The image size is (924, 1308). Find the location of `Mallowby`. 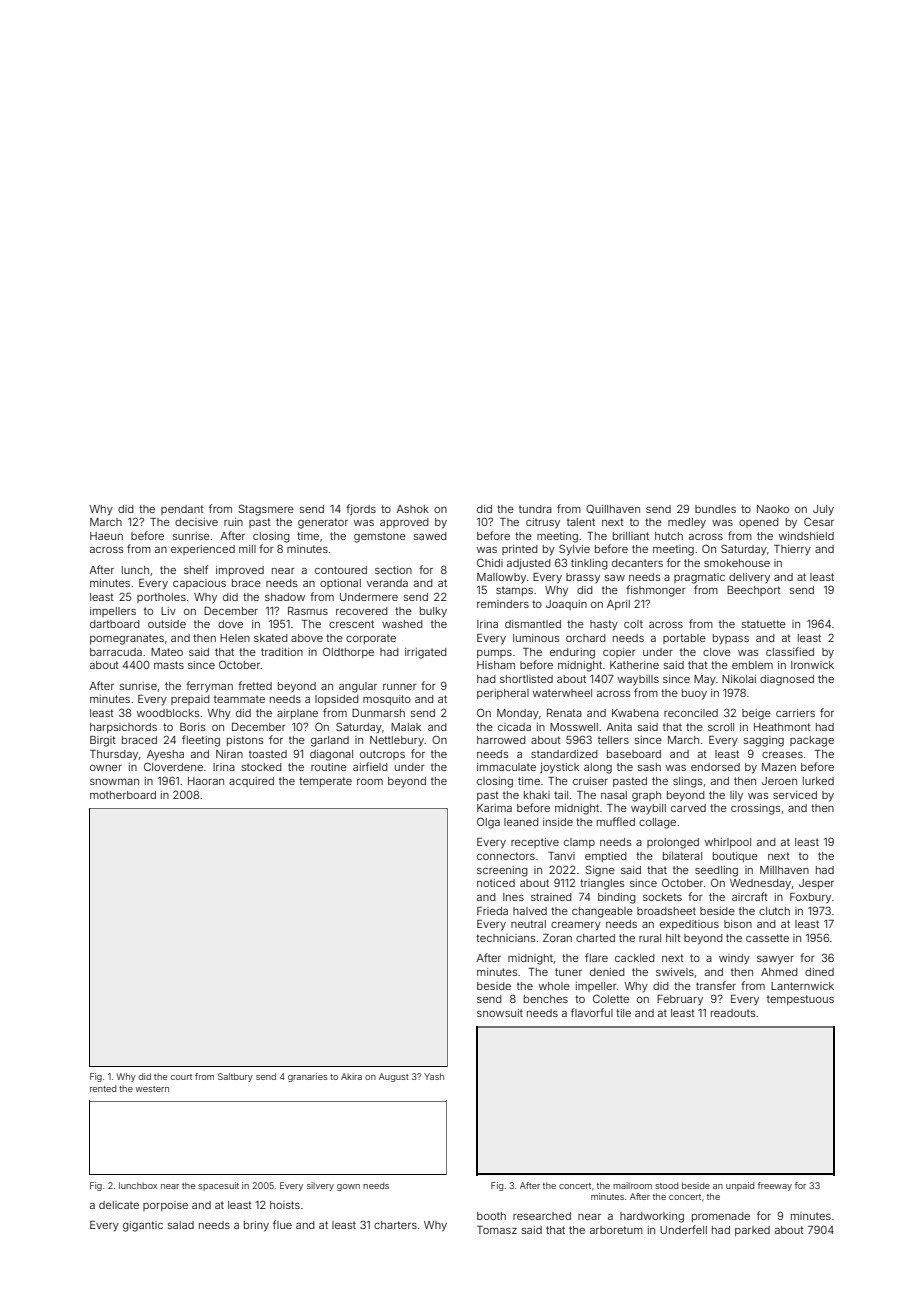

Mallowby is located at coordinates (501, 578).
